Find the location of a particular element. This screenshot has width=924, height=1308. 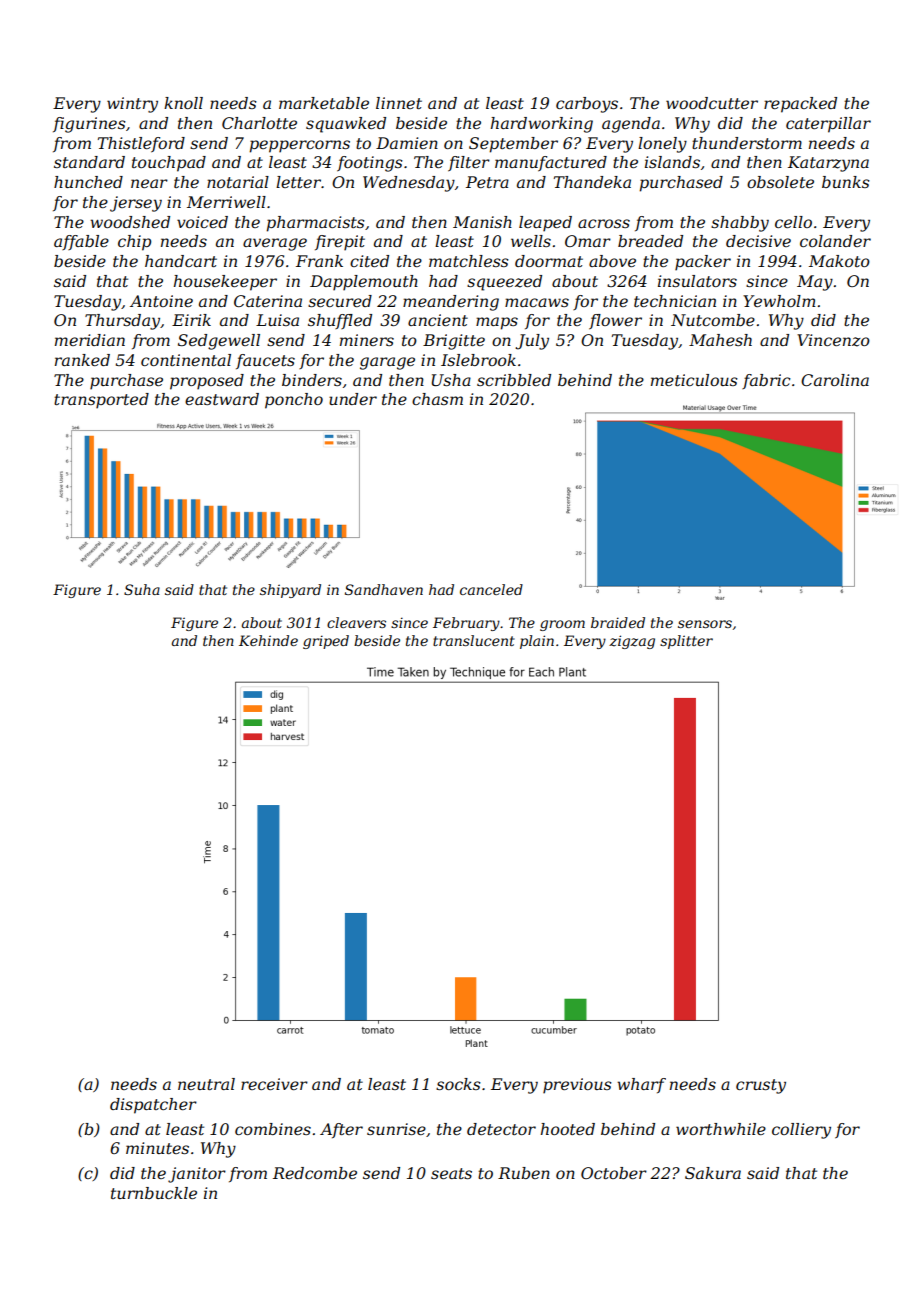

transported is located at coordinates (101, 401).
